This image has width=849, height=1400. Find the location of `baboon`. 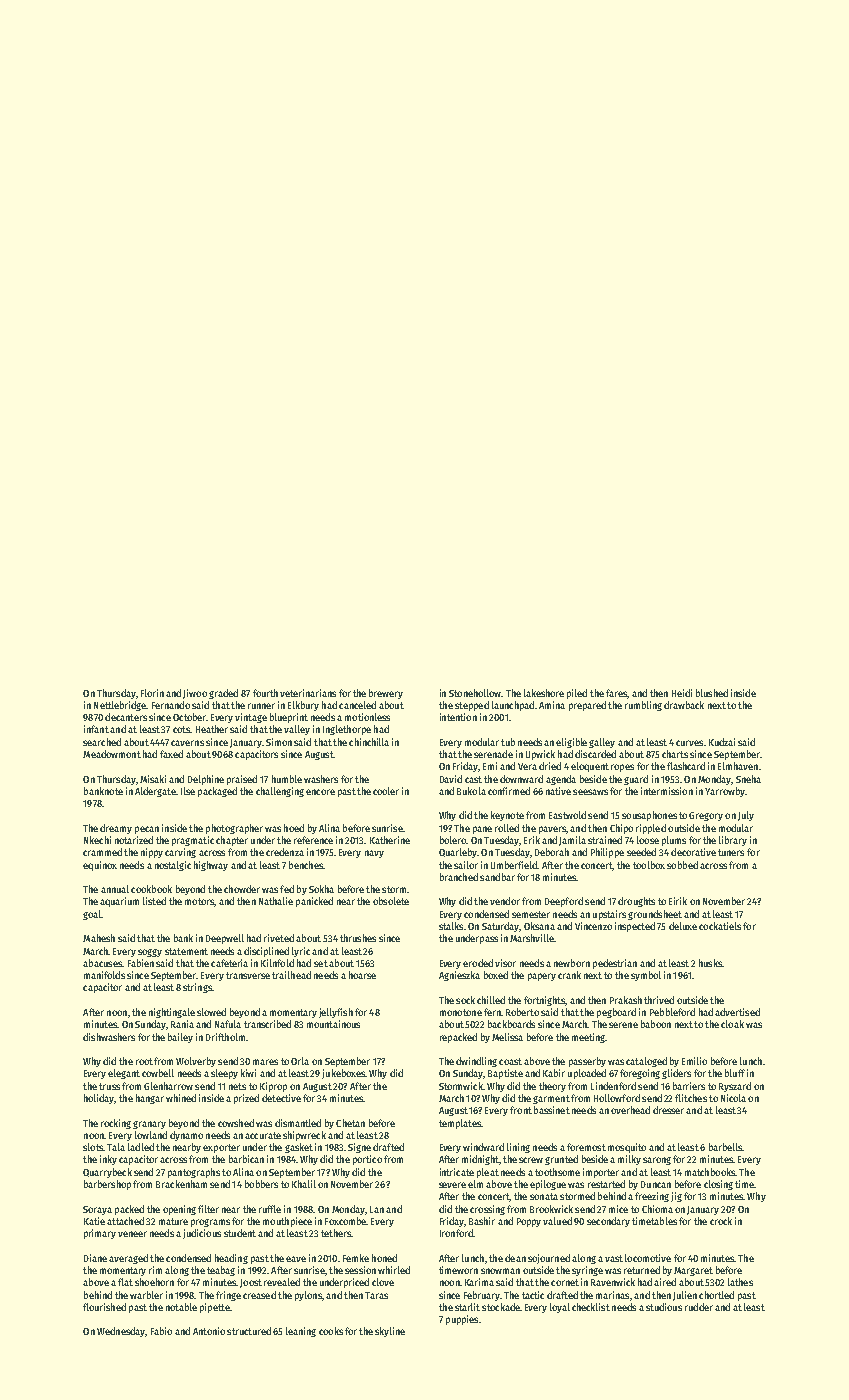

baboon is located at coordinates (656, 1024).
